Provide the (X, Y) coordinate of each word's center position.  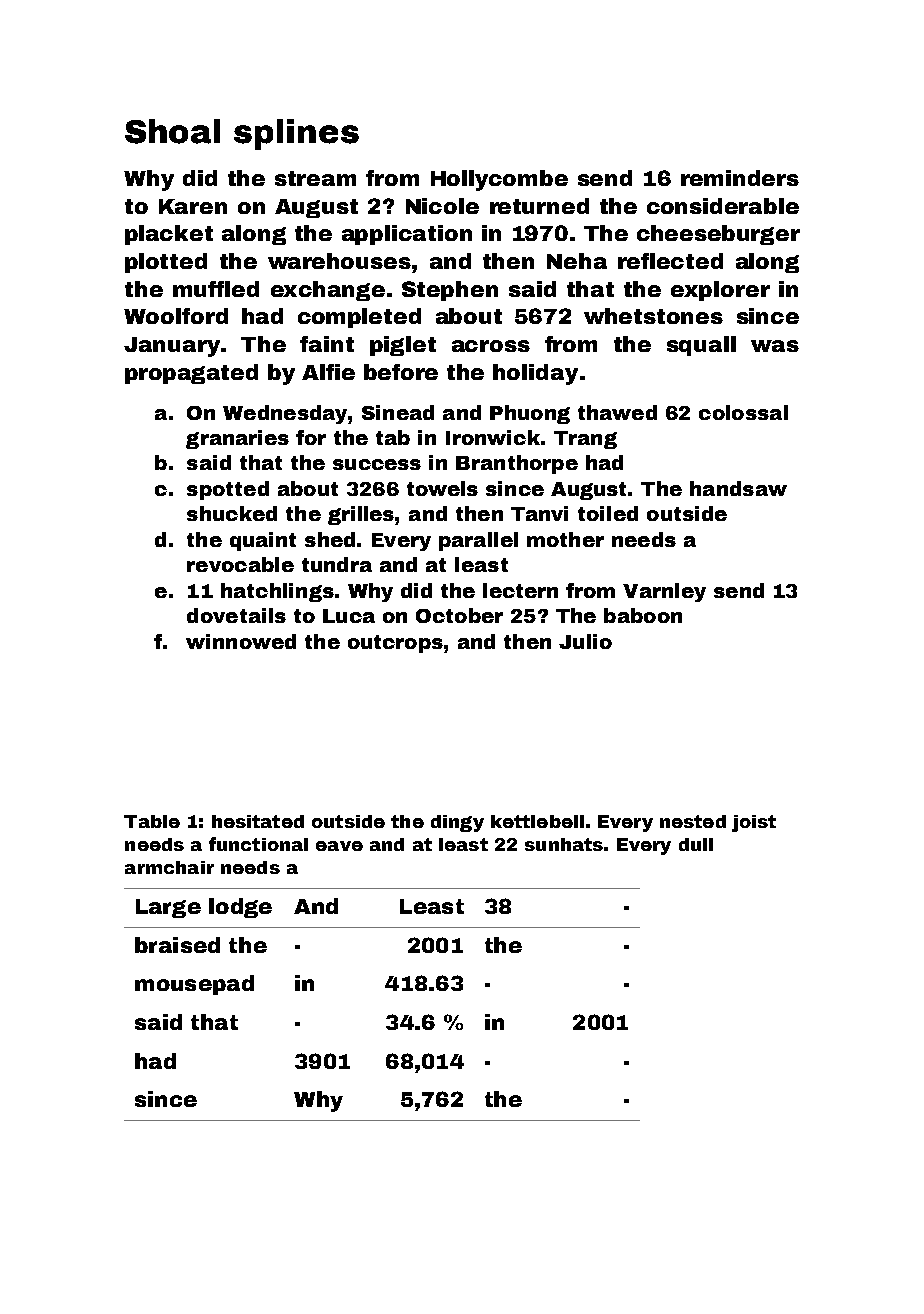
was (775, 346)
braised (177, 945)
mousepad (194, 985)
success (377, 464)
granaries (237, 439)
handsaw (738, 488)
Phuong (530, 414)
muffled (216, 289)
